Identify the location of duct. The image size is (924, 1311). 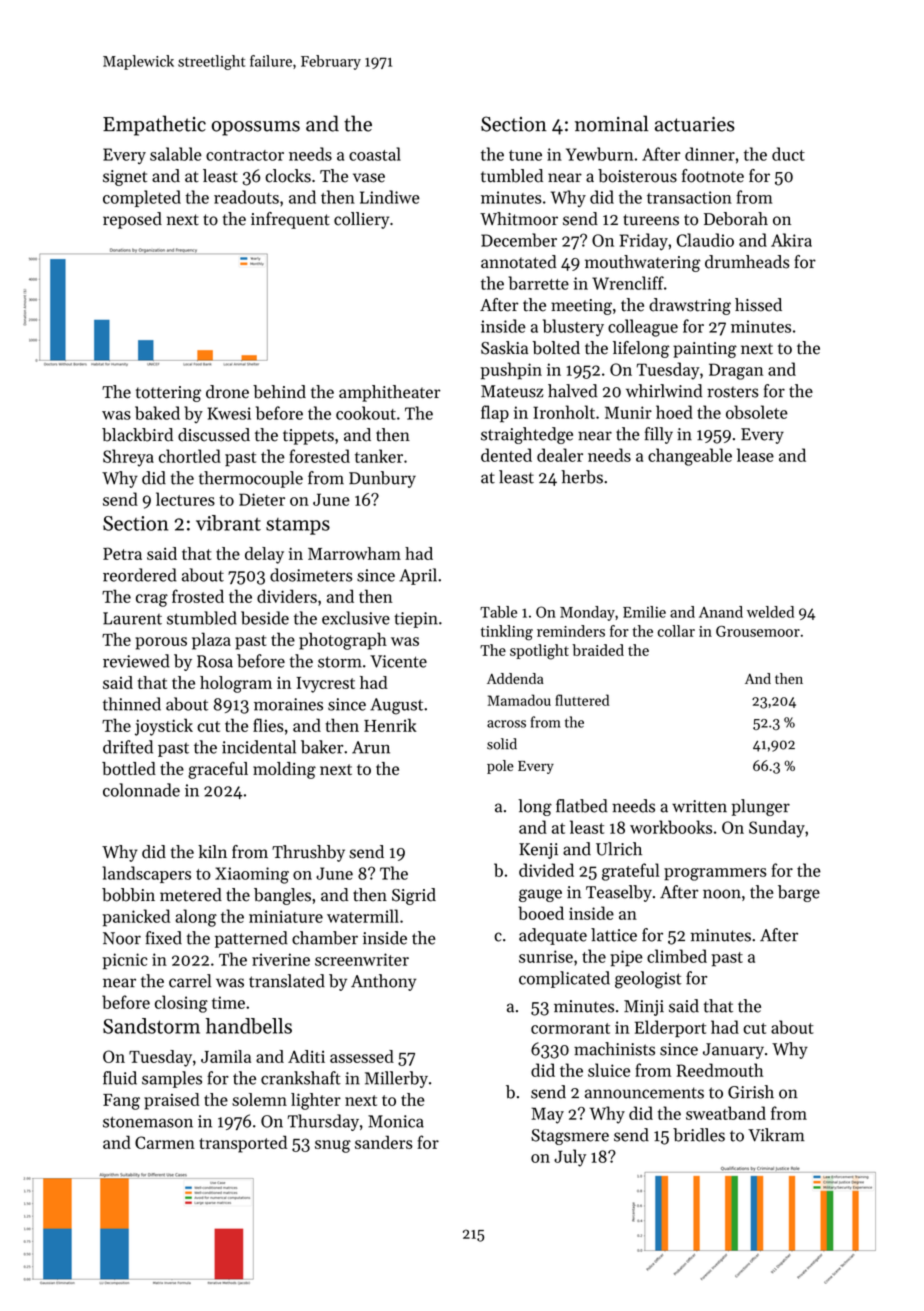
(788, 154).
